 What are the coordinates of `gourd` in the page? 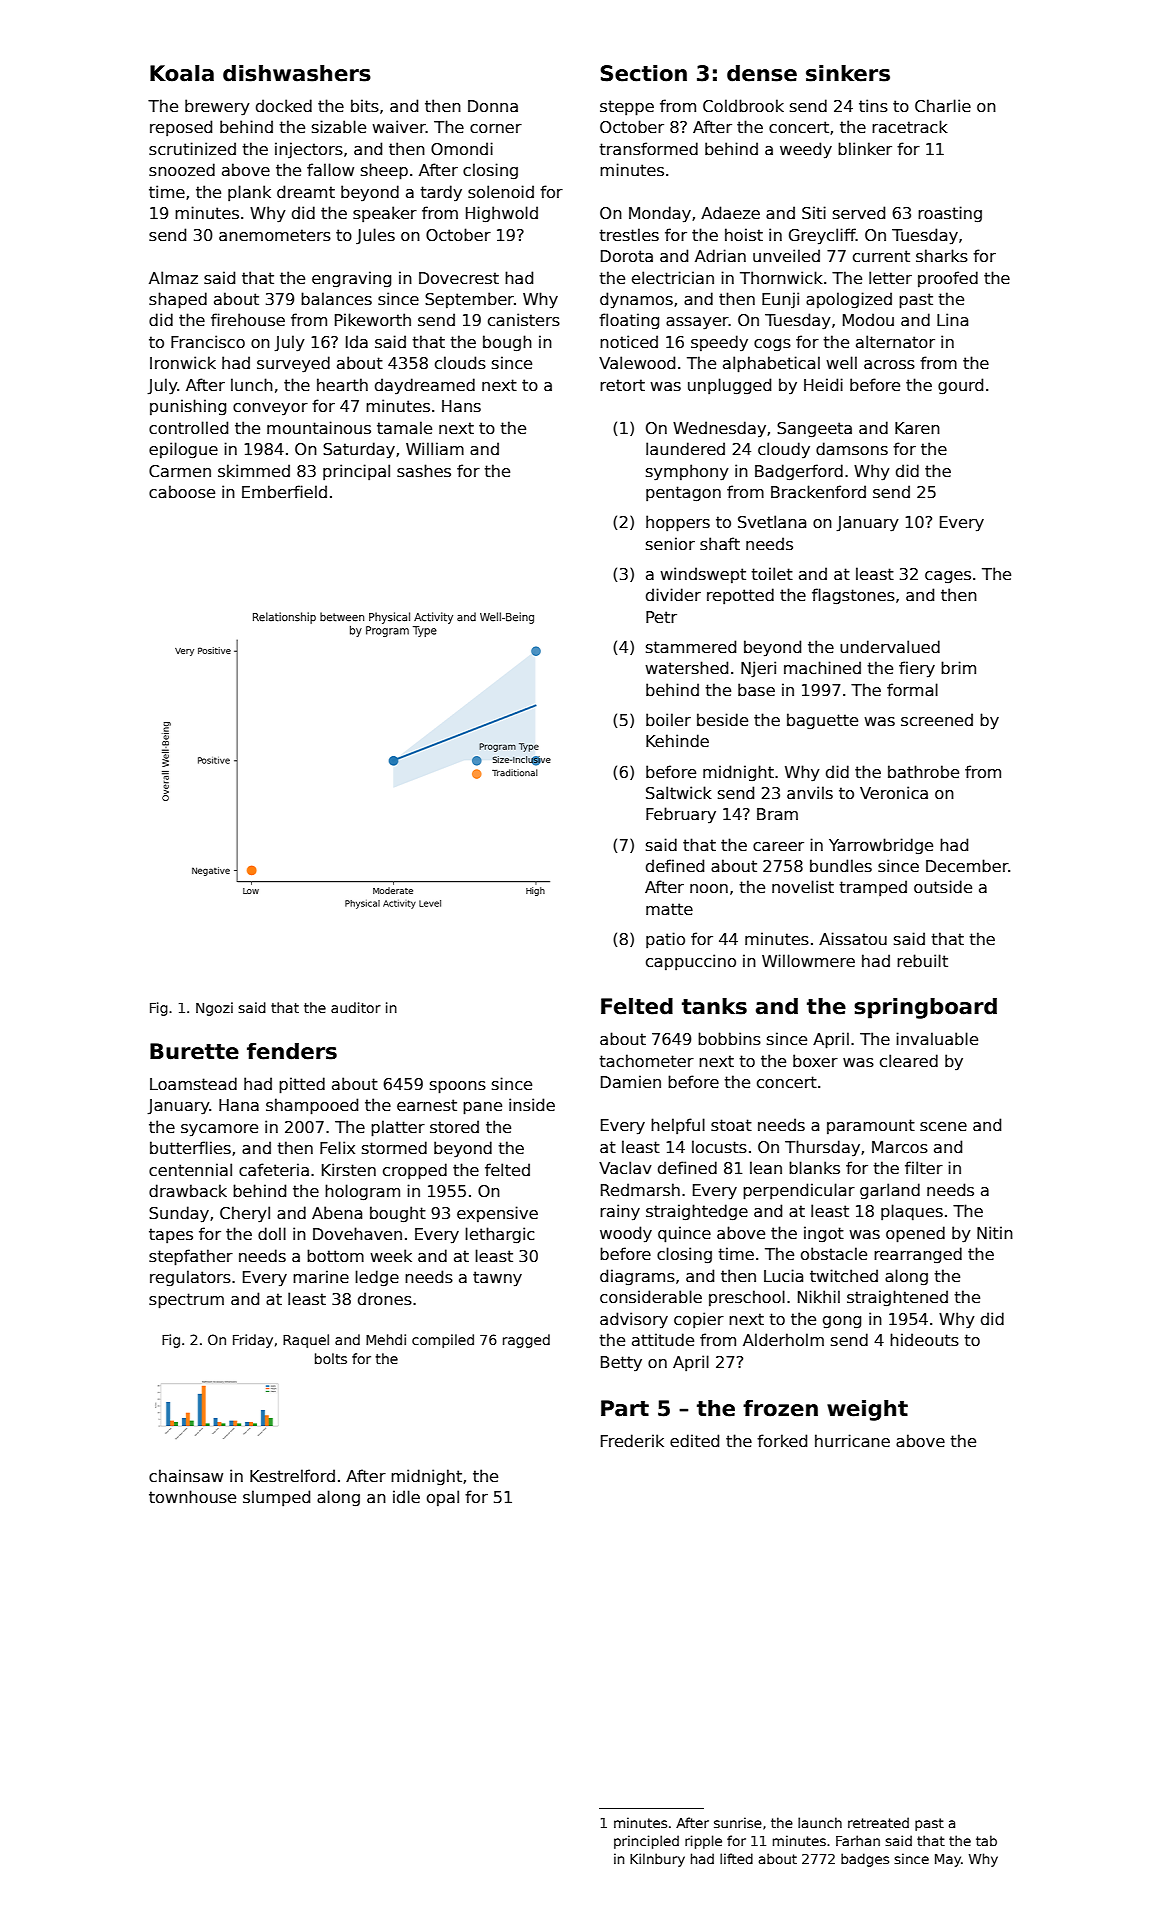 It's located at (960, 386).
